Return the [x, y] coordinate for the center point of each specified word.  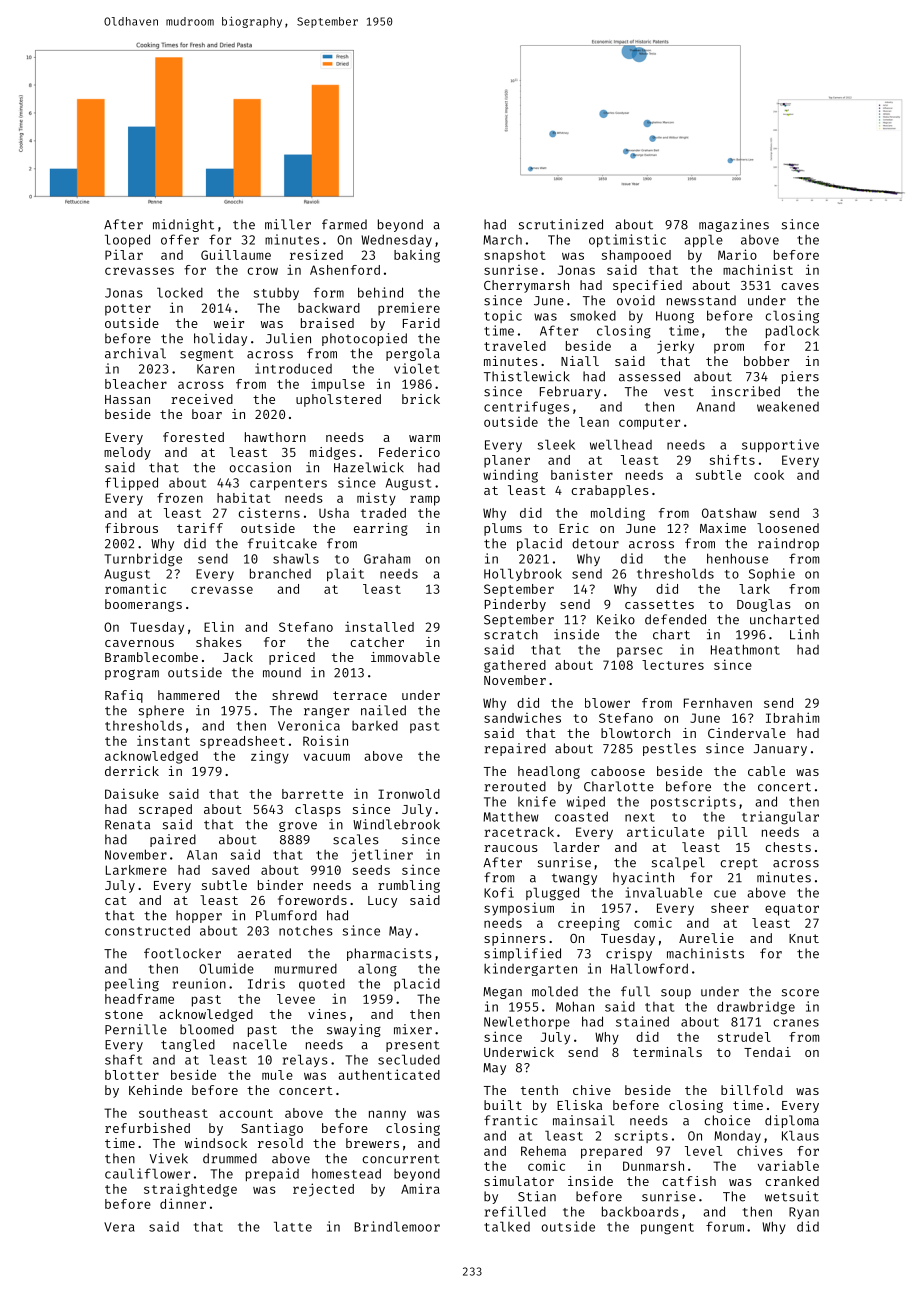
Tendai [767, 1052]
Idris [266, 983]
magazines [734, 225]
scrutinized [561, 224]
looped [127, 240]
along [377, 970]
